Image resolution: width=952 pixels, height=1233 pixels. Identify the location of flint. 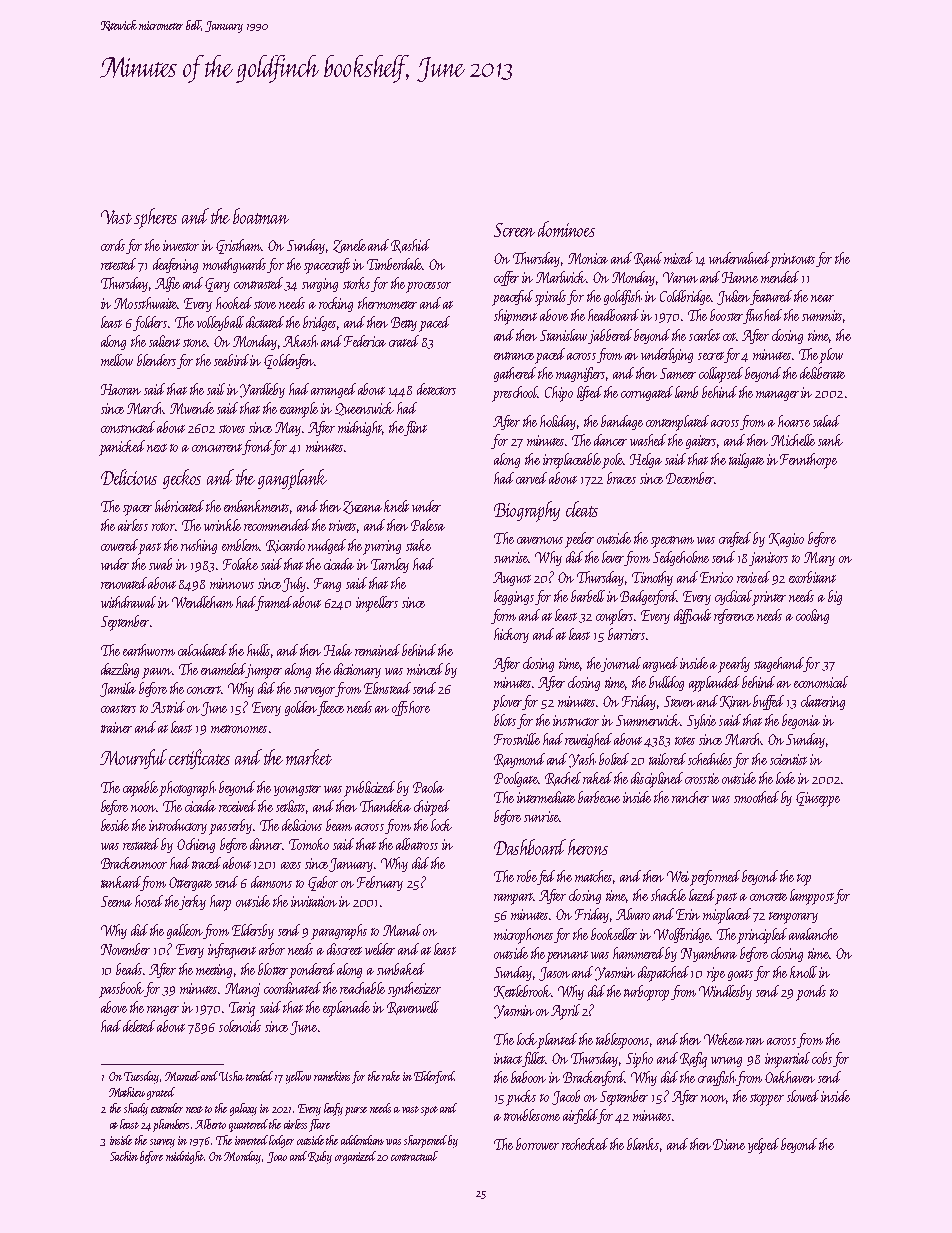
(415, 428).
